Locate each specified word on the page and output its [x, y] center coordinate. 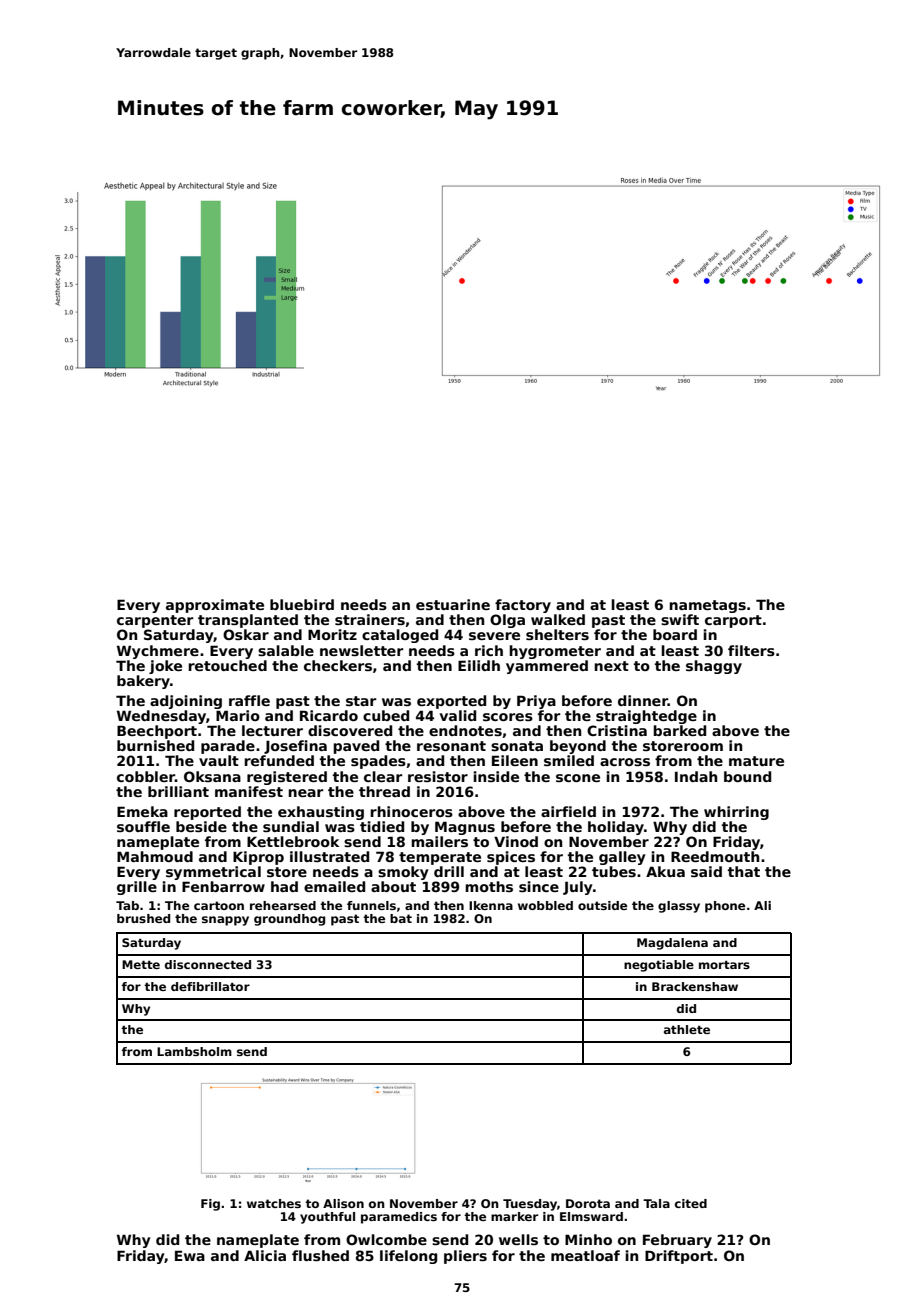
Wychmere [158, 652]
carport [733, 621]
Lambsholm [194, 1051]
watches [274, 1203]
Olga [507, 621]
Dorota [588, 1203]
